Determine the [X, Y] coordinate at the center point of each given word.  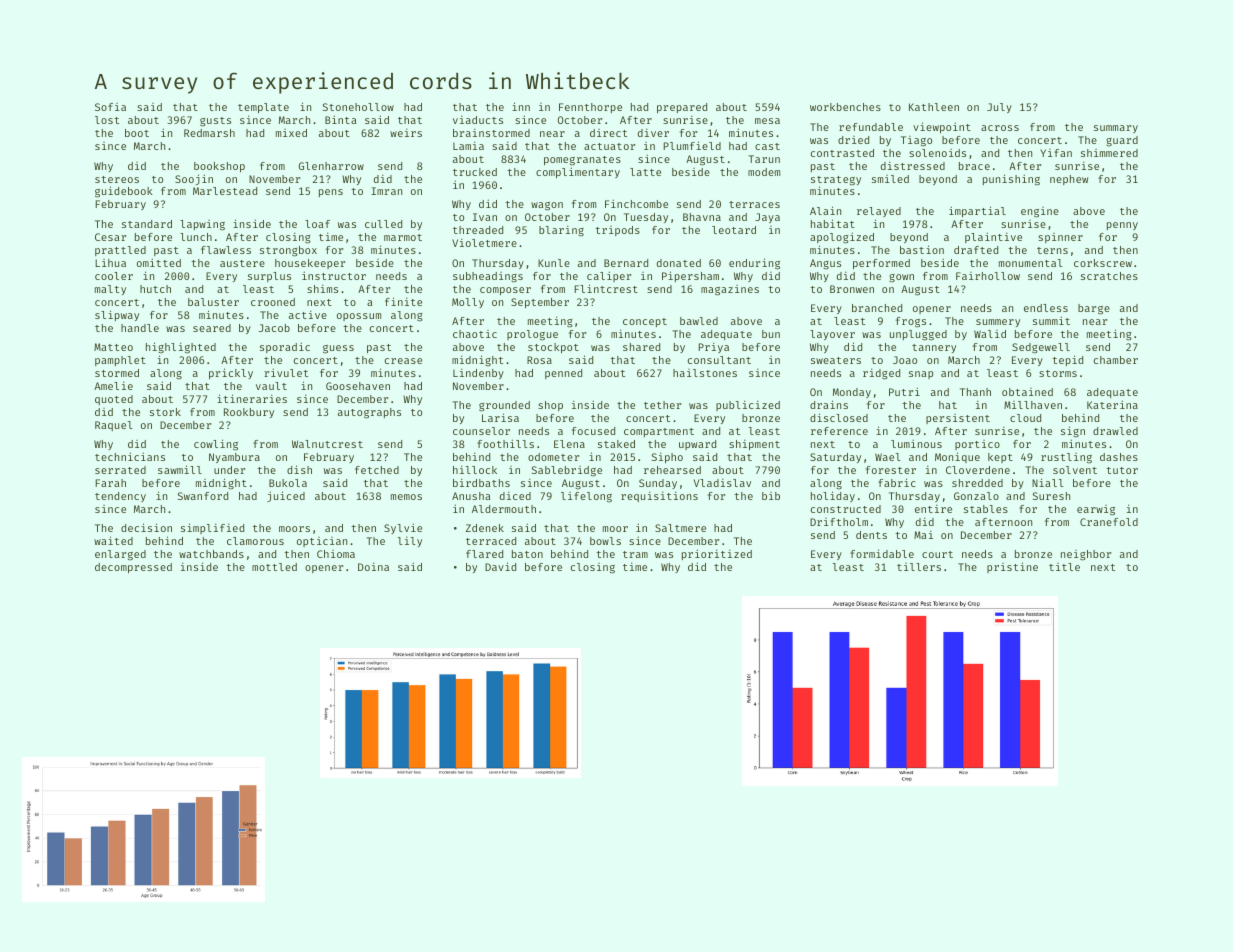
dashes [1119, 457]
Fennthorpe [590, 108]
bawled [699, 321]
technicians [130, 456]
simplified [212, 528]
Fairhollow [988, 276]
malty [110, 290]
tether [662, 405]
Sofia [110, 107]
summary [1116, 129]
